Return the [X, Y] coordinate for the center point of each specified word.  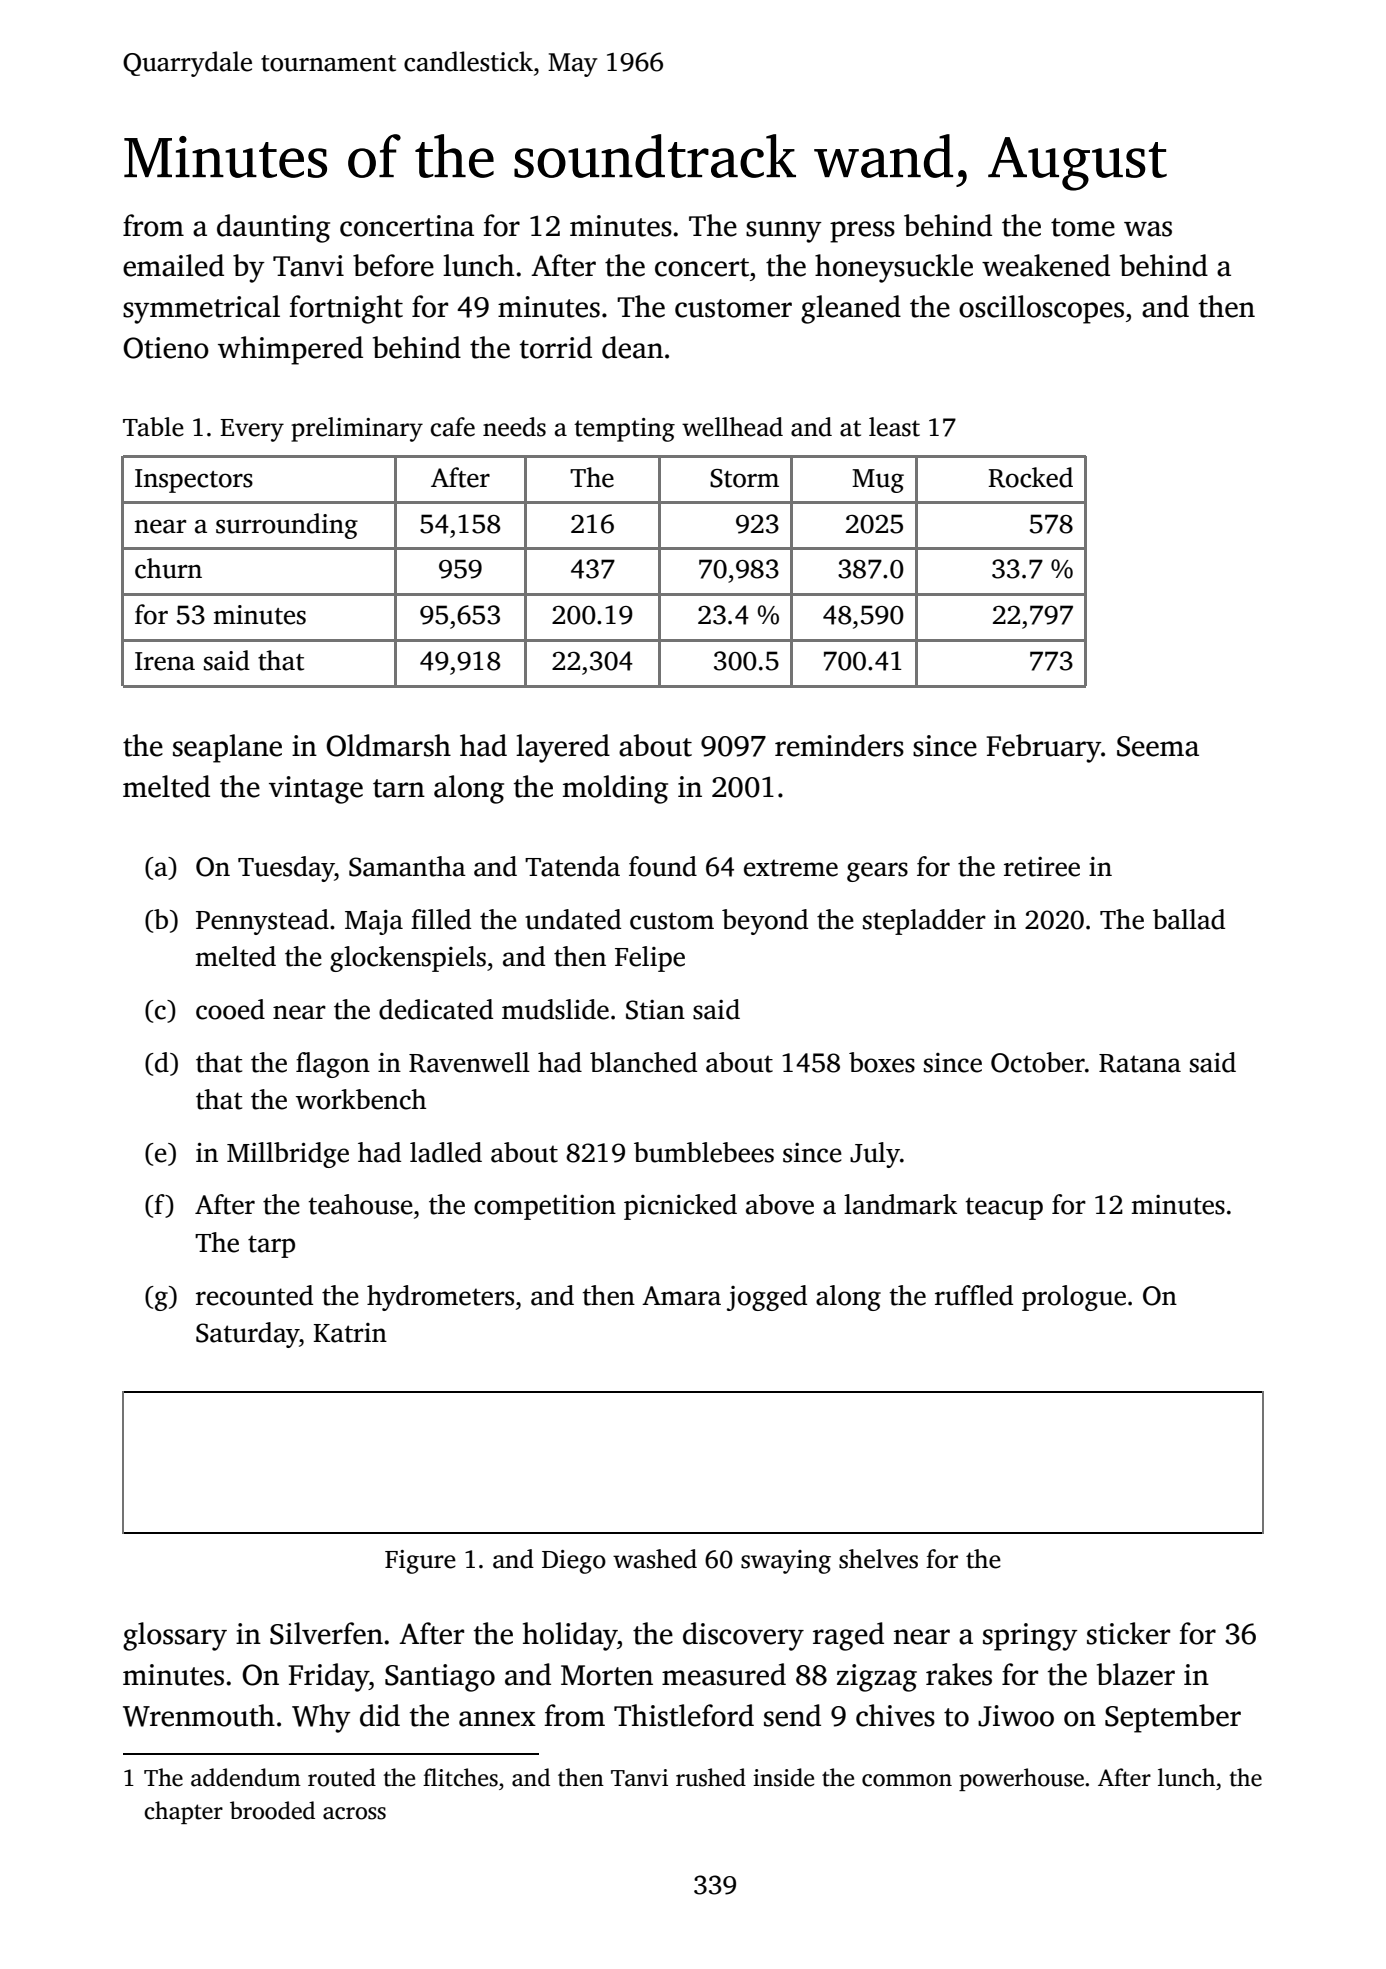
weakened [1046, 265]
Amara [681, 1296]
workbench [361, 1099]
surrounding [287, 526]
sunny [784, 232]
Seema [1158, 746]
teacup [1004, 1208]
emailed [173, 265]
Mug [878, 481]
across [354, 1813]
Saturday [247, 1335]
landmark [900, 1204]
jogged [767, 1298]
